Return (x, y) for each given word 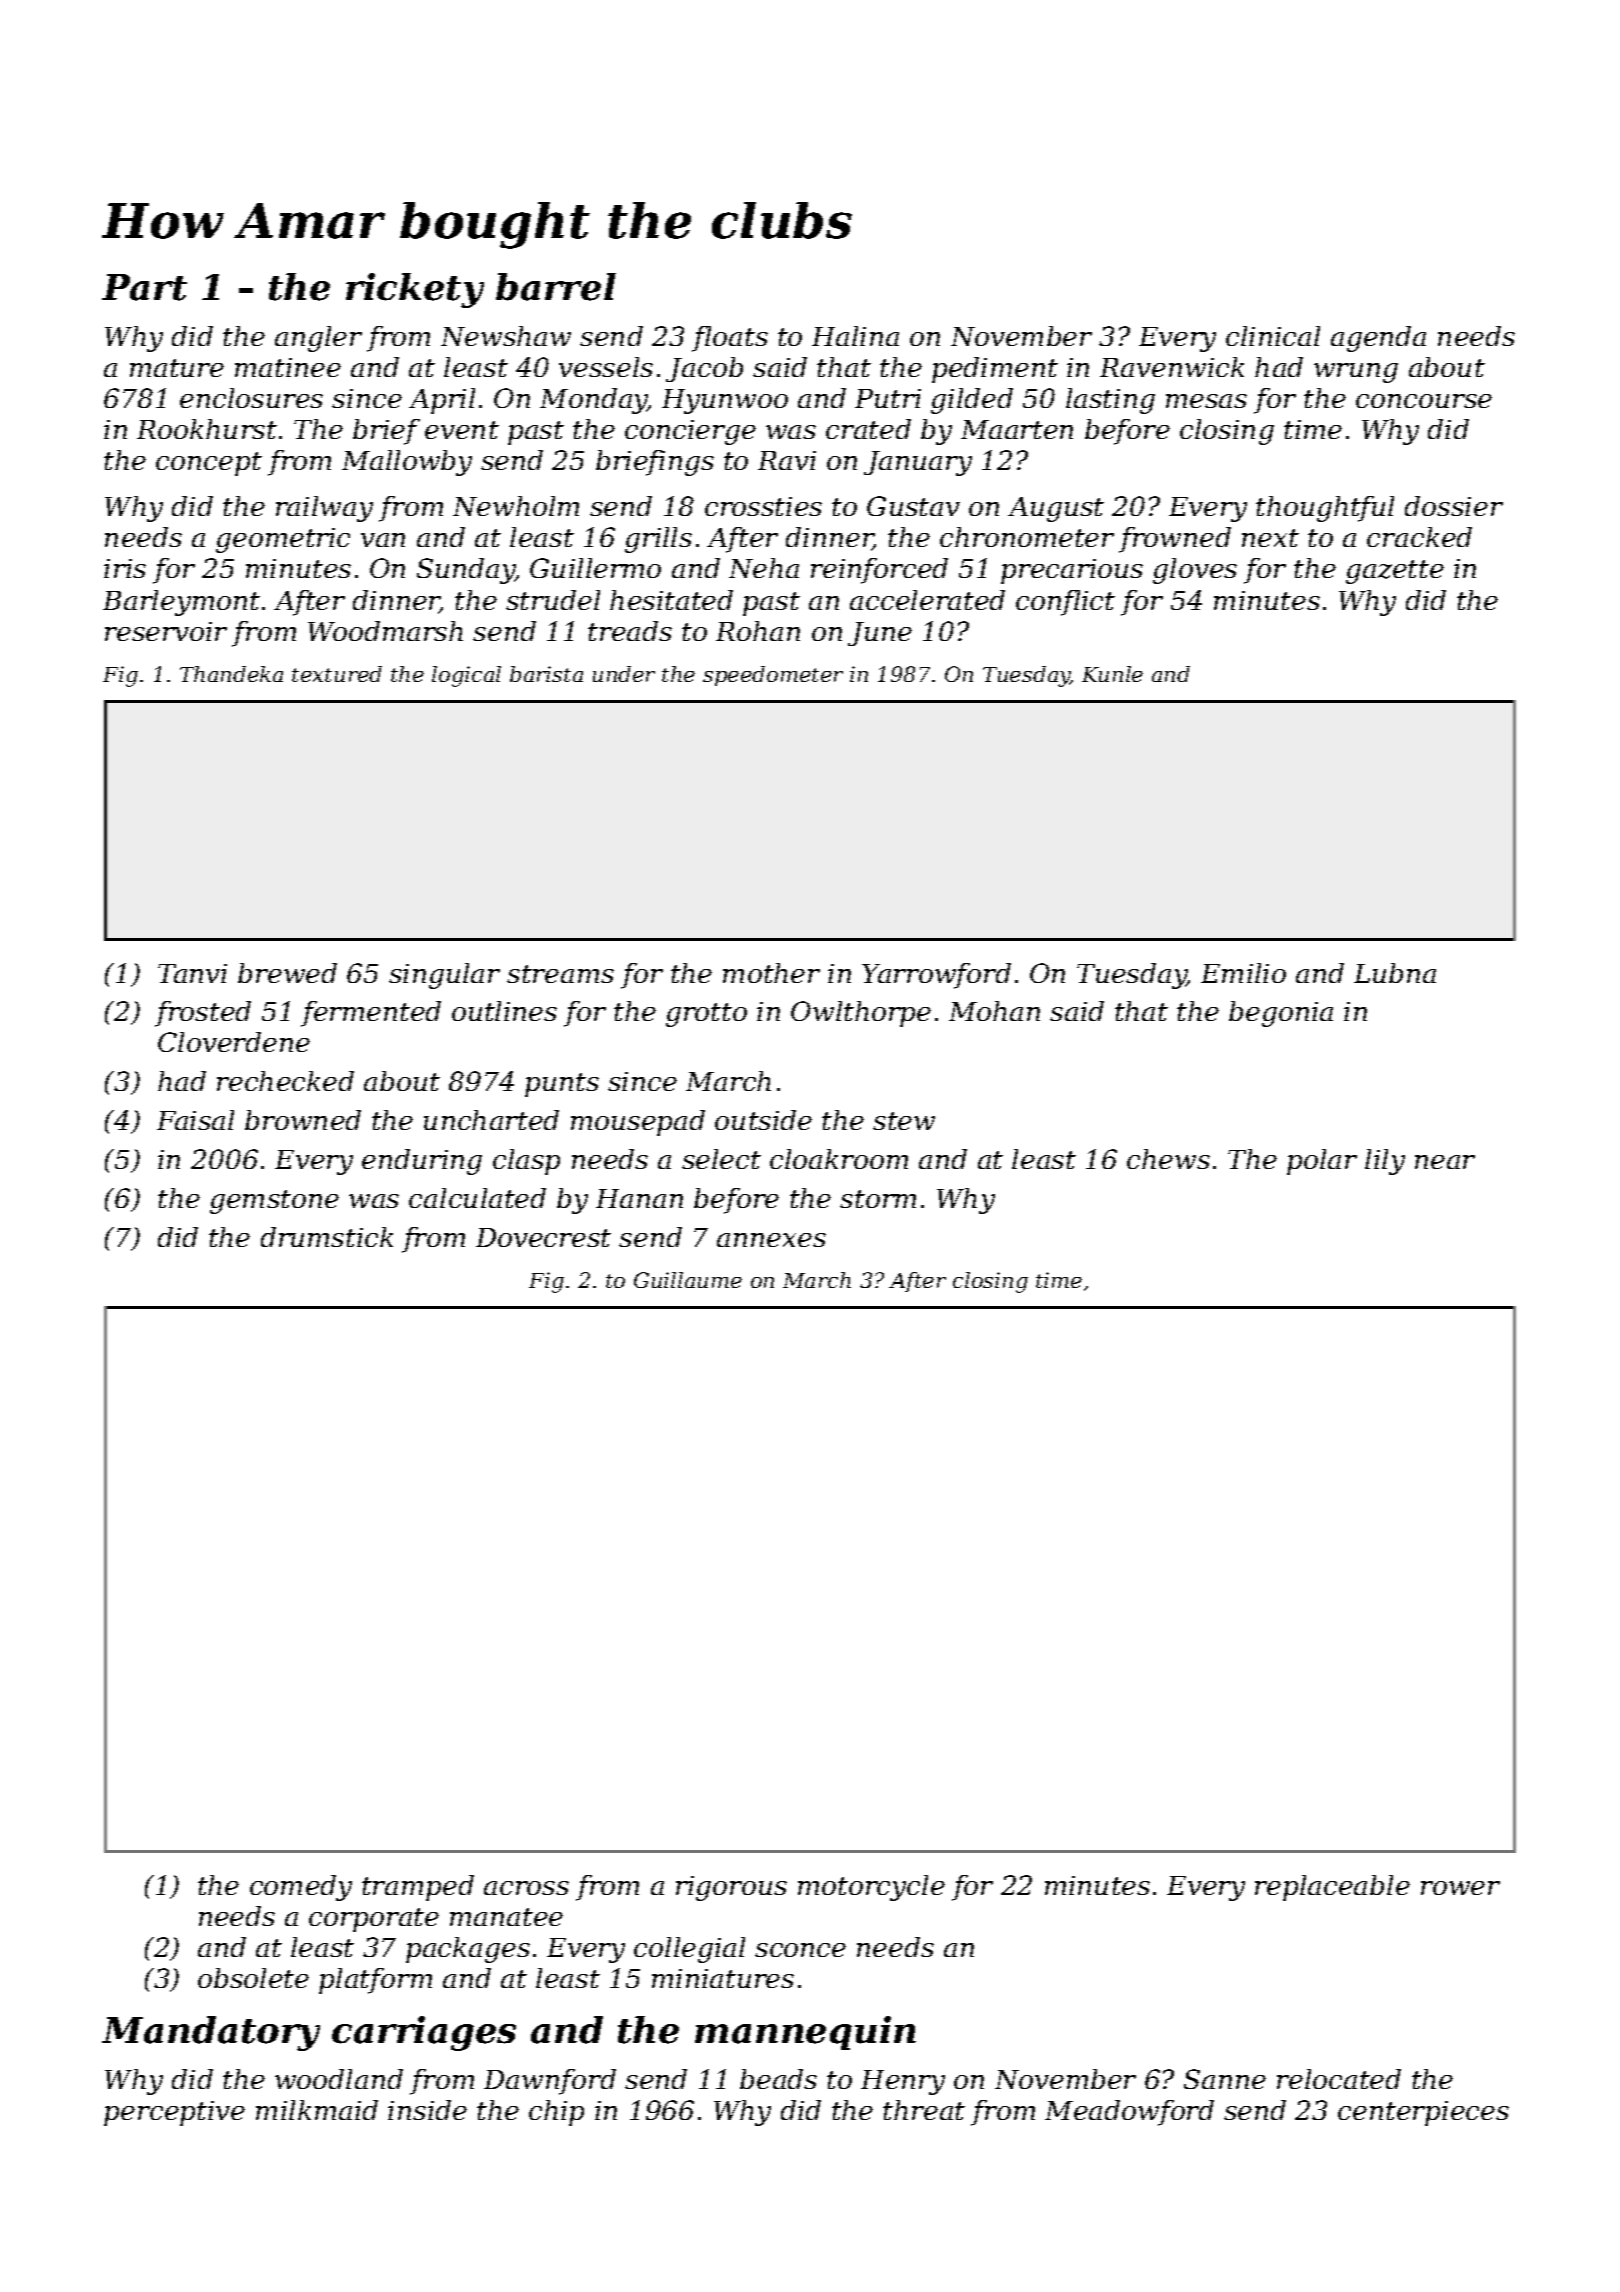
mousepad (638, 1123)
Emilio (1243, 973)
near (1445, 1162)
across (526, 1888)
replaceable (1332, 1888)
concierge (690, 432)
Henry (903, 2082)
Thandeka (231, 674)
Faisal (195, 1120)
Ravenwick (1172, 367)
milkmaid (317, 2110)
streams (560, 974)
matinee (288, 367)
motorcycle (871, 1888)
